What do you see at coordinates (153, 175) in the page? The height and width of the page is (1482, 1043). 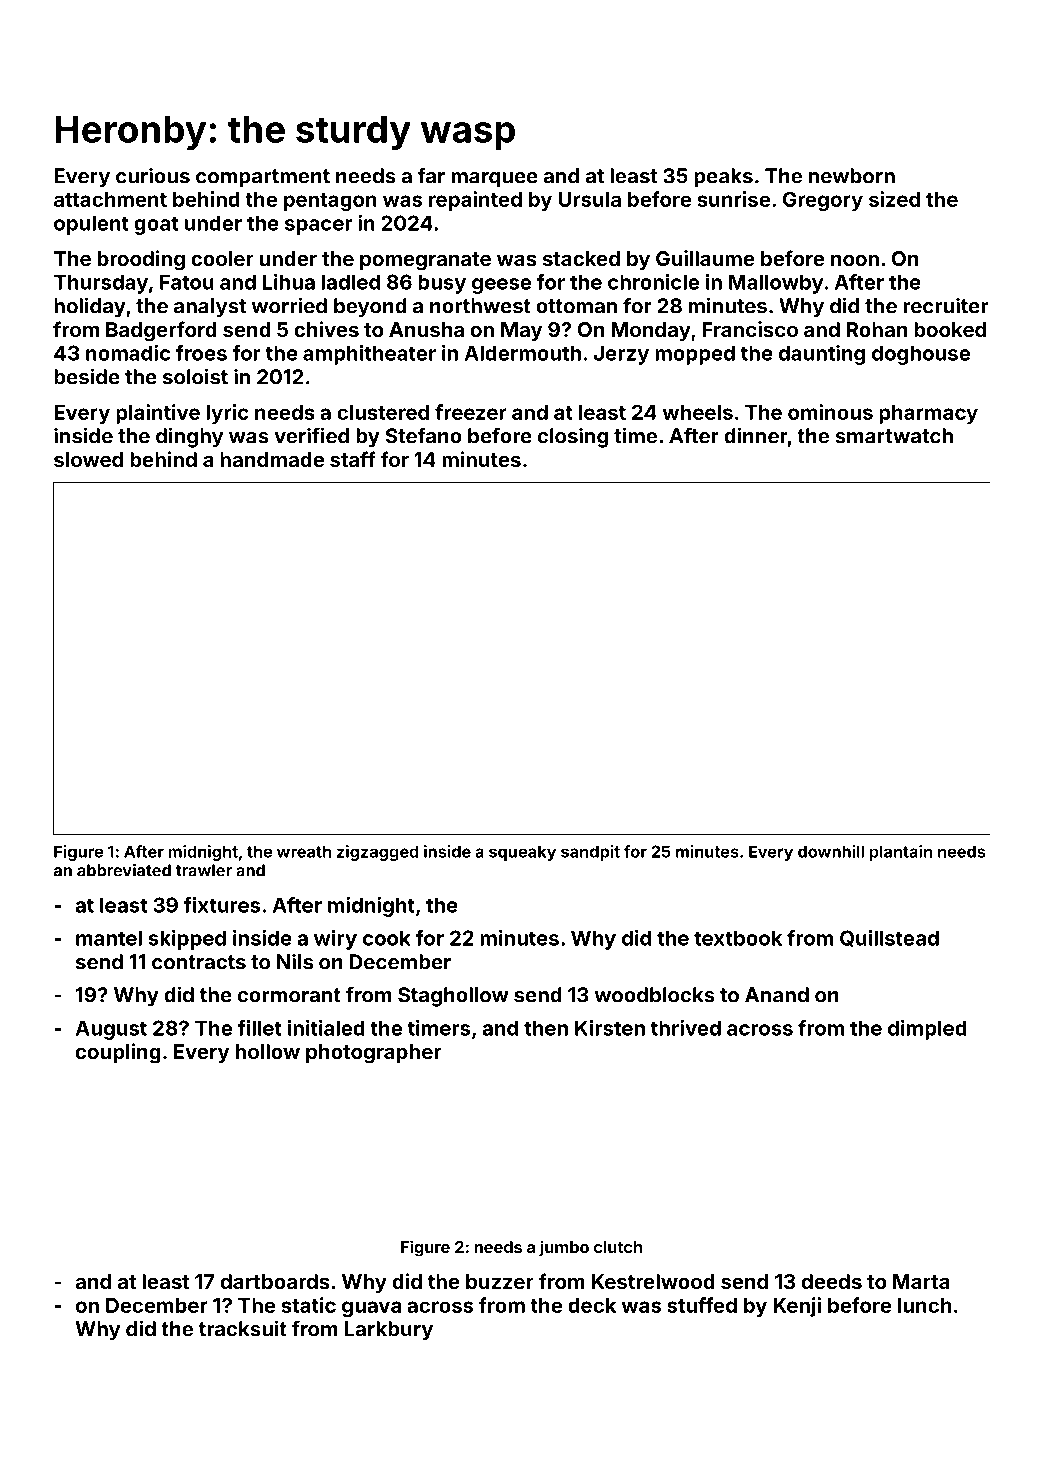 I see `curious` at bounding box center [153, 175].
